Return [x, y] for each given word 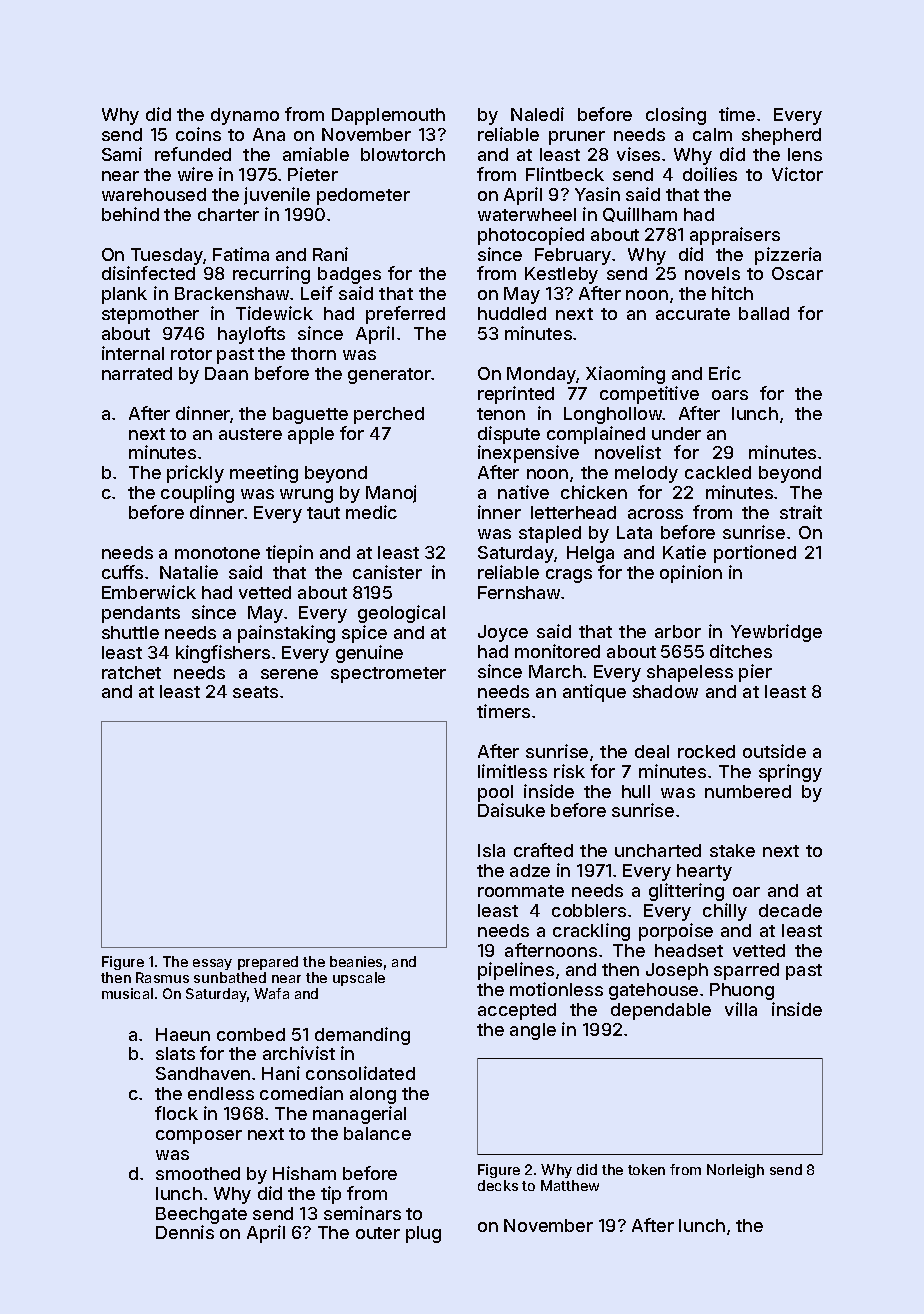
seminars [362, 1213]
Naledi [537, 114]
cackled [718, 472]
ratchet [131, 672]
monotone [217, 553]
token [646, 1169]
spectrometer [388, 675]
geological [401, 614]
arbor [678, 631]
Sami [122, 154]
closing [676, 116]
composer [199, 1137]
